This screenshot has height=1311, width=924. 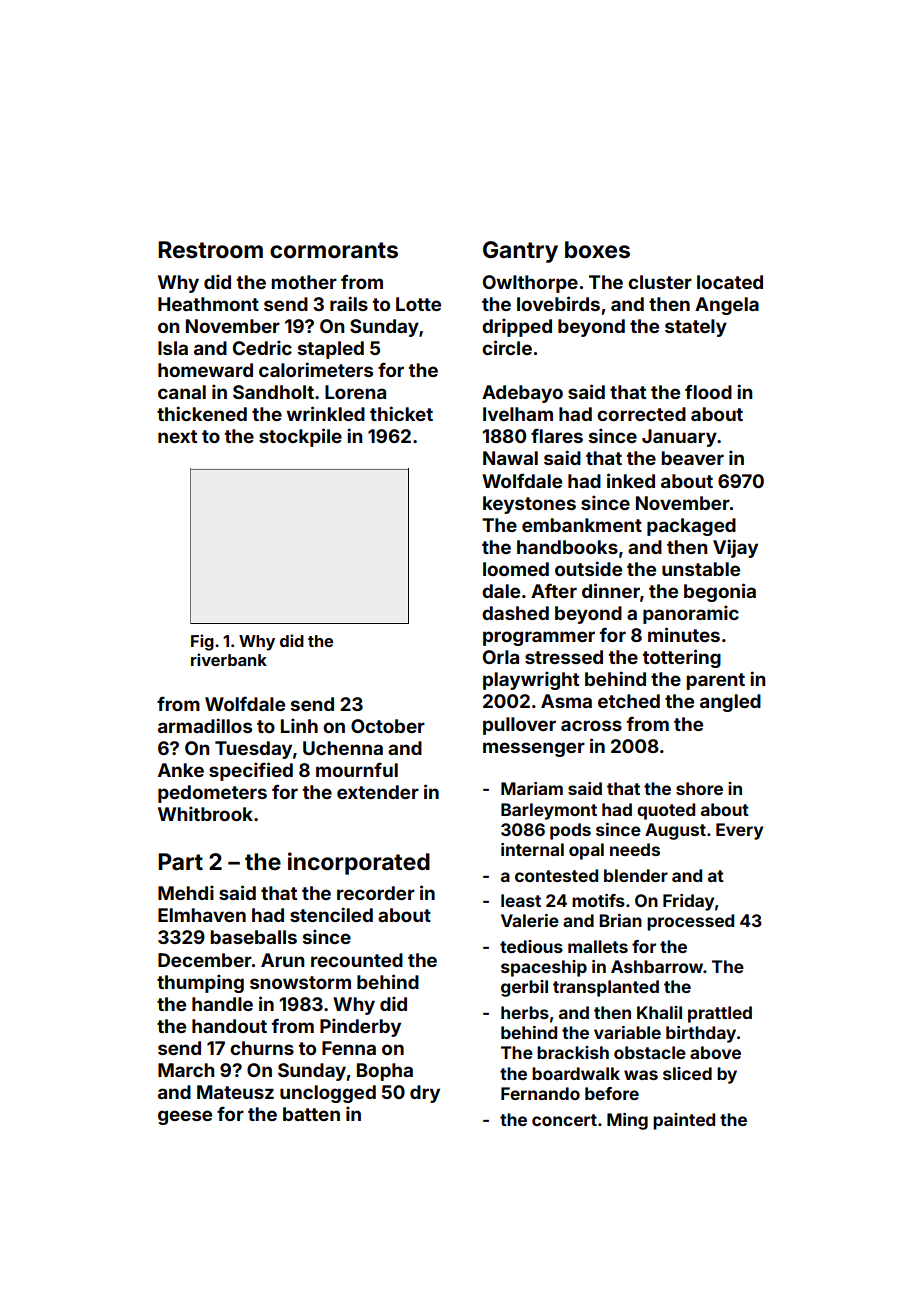 What do you see at coordinates (378, 792) in the screenshot?
I see `extender` at bounding box center [378, 792].
